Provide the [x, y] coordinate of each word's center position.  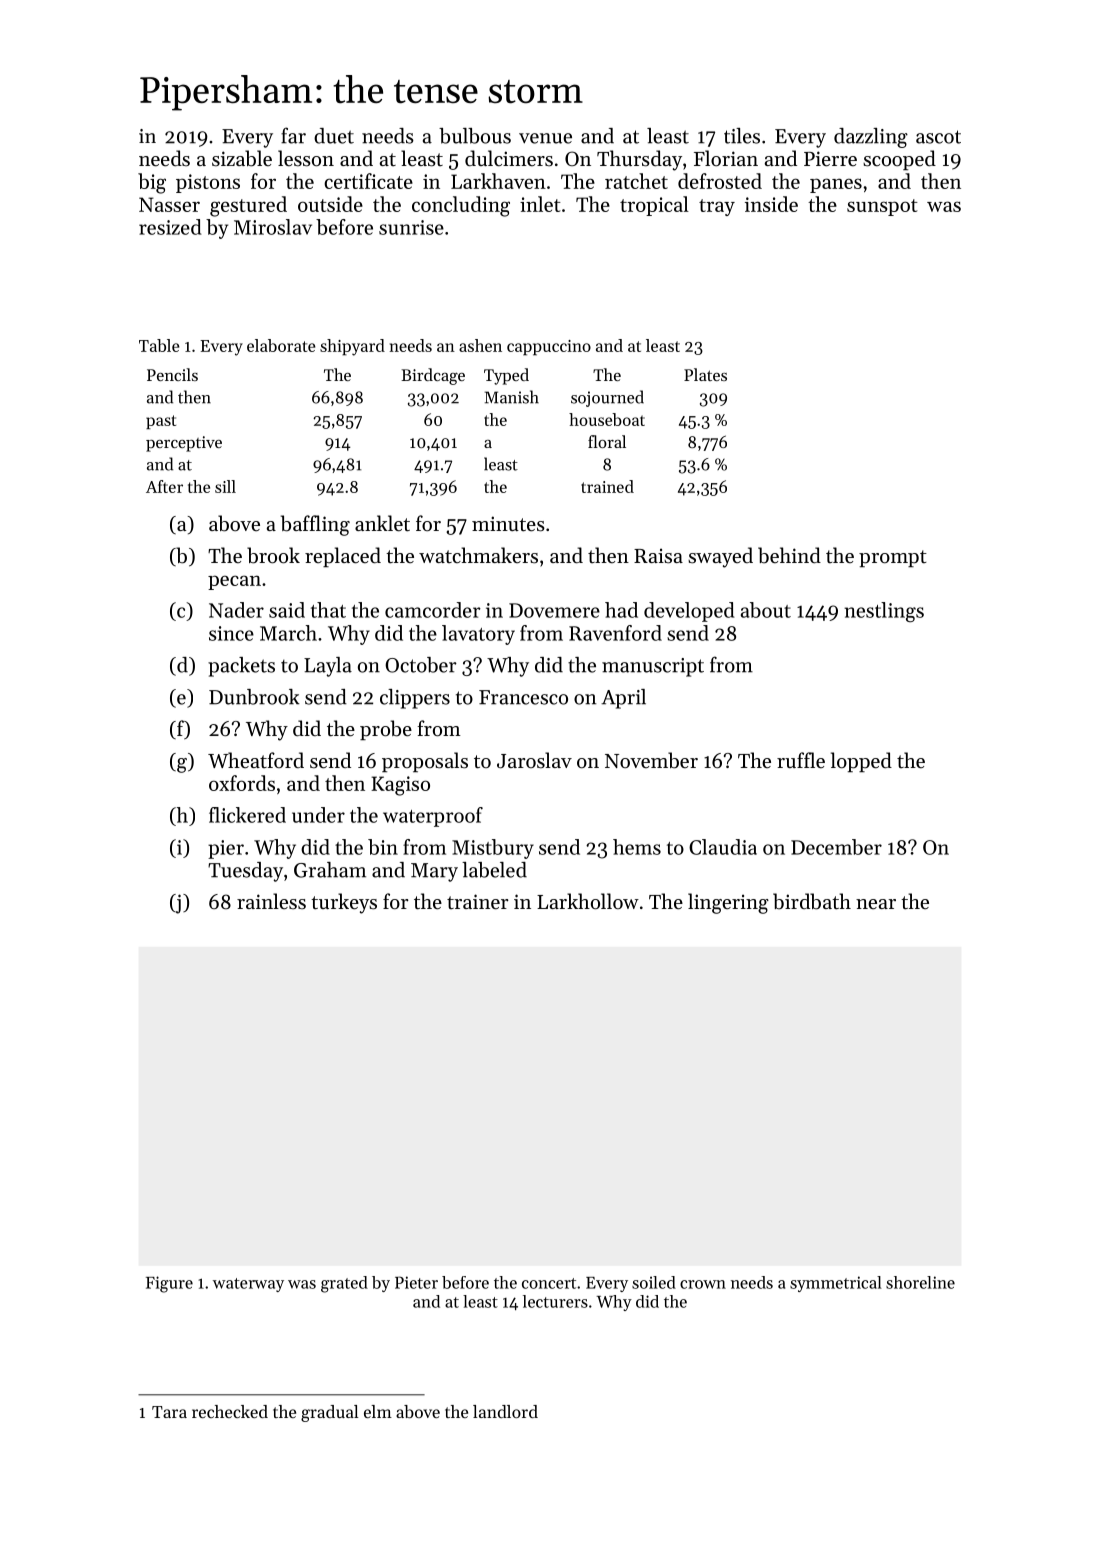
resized [170, 227]
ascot [938, 137]
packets [241, 667]
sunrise [411, 227]
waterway [248, 1285]
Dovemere [554, 610]
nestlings [884, 612]
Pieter [416, 1282]
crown [703, 1284]
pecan [234, 582]
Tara [169, 1412]
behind [789, 555]
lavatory [478, 635]
